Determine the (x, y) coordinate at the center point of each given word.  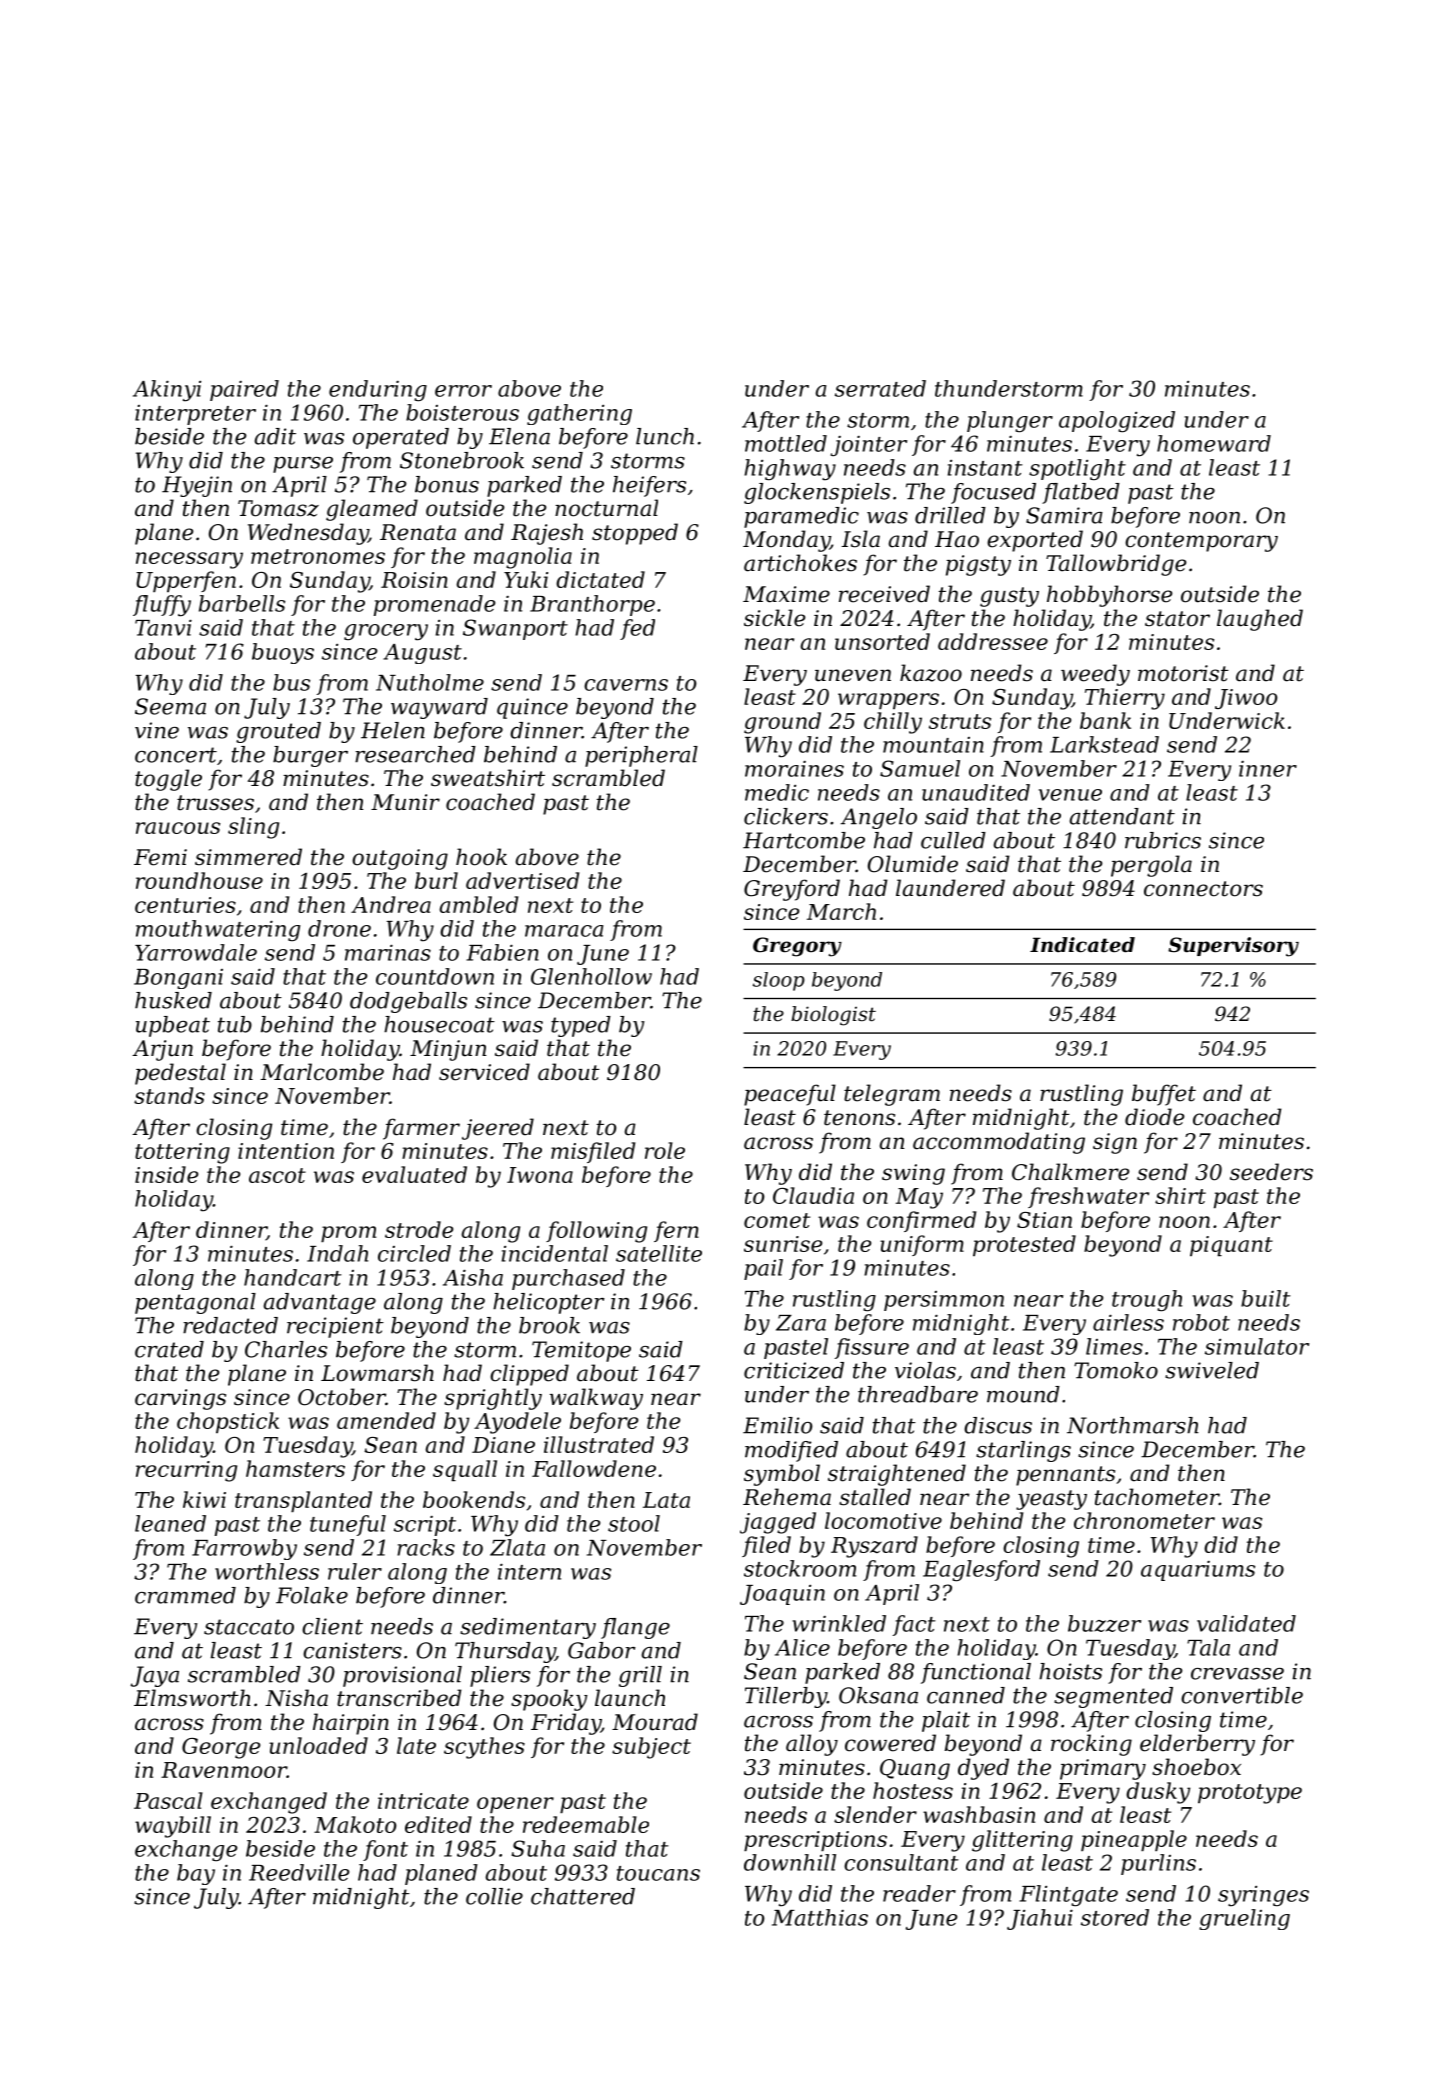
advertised (522, 880)
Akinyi (167, 391)
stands (169, 1095)
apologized (1117, 422)
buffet (1164, 1095)
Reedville (299, 1872)
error (463, 391)
